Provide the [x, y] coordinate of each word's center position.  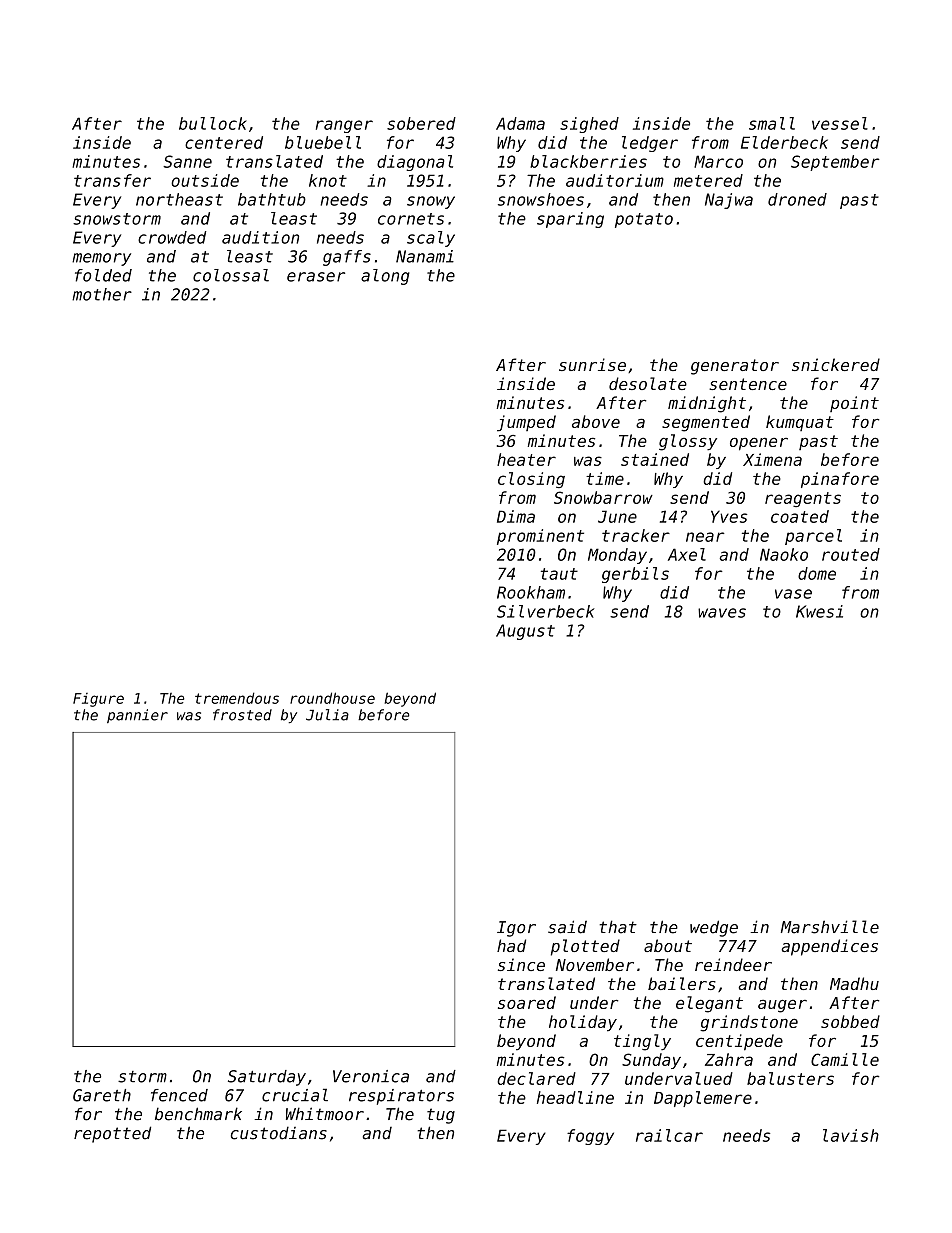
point [854, 404]
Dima [516, 516]
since [521, 964]
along [385, 277]
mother [102, 294]
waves [722, 613]
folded [103, 275]
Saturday [267, 1078]
